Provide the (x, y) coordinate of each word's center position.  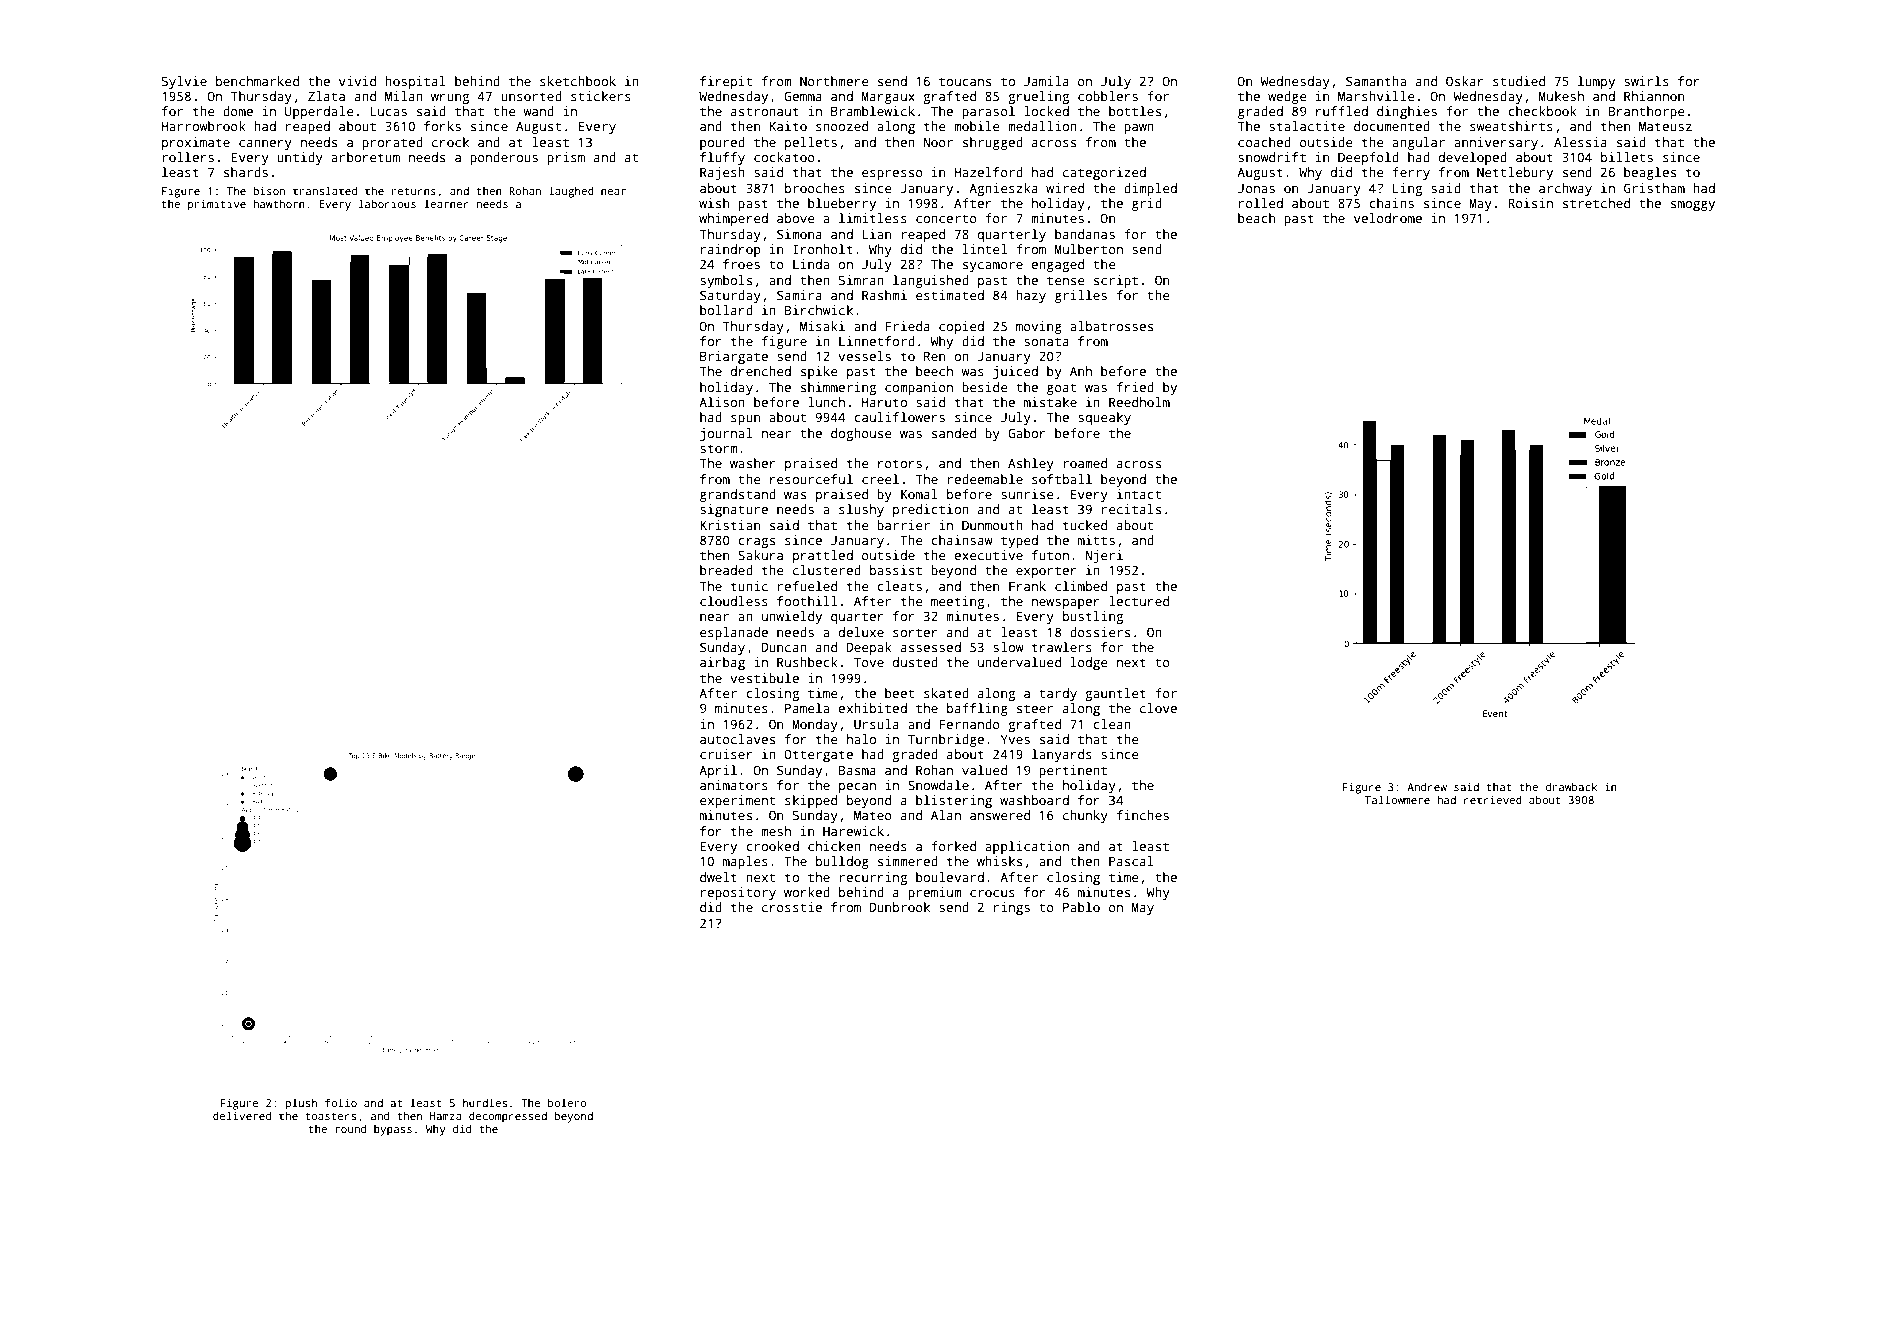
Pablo (1081, 907)
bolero (567, 1102)
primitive (217, 205)
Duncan (784, 647)
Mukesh (1561, 96)
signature (734, 510)
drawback (1571, 786)
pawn (1139, 129)
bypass (393, 1130)
